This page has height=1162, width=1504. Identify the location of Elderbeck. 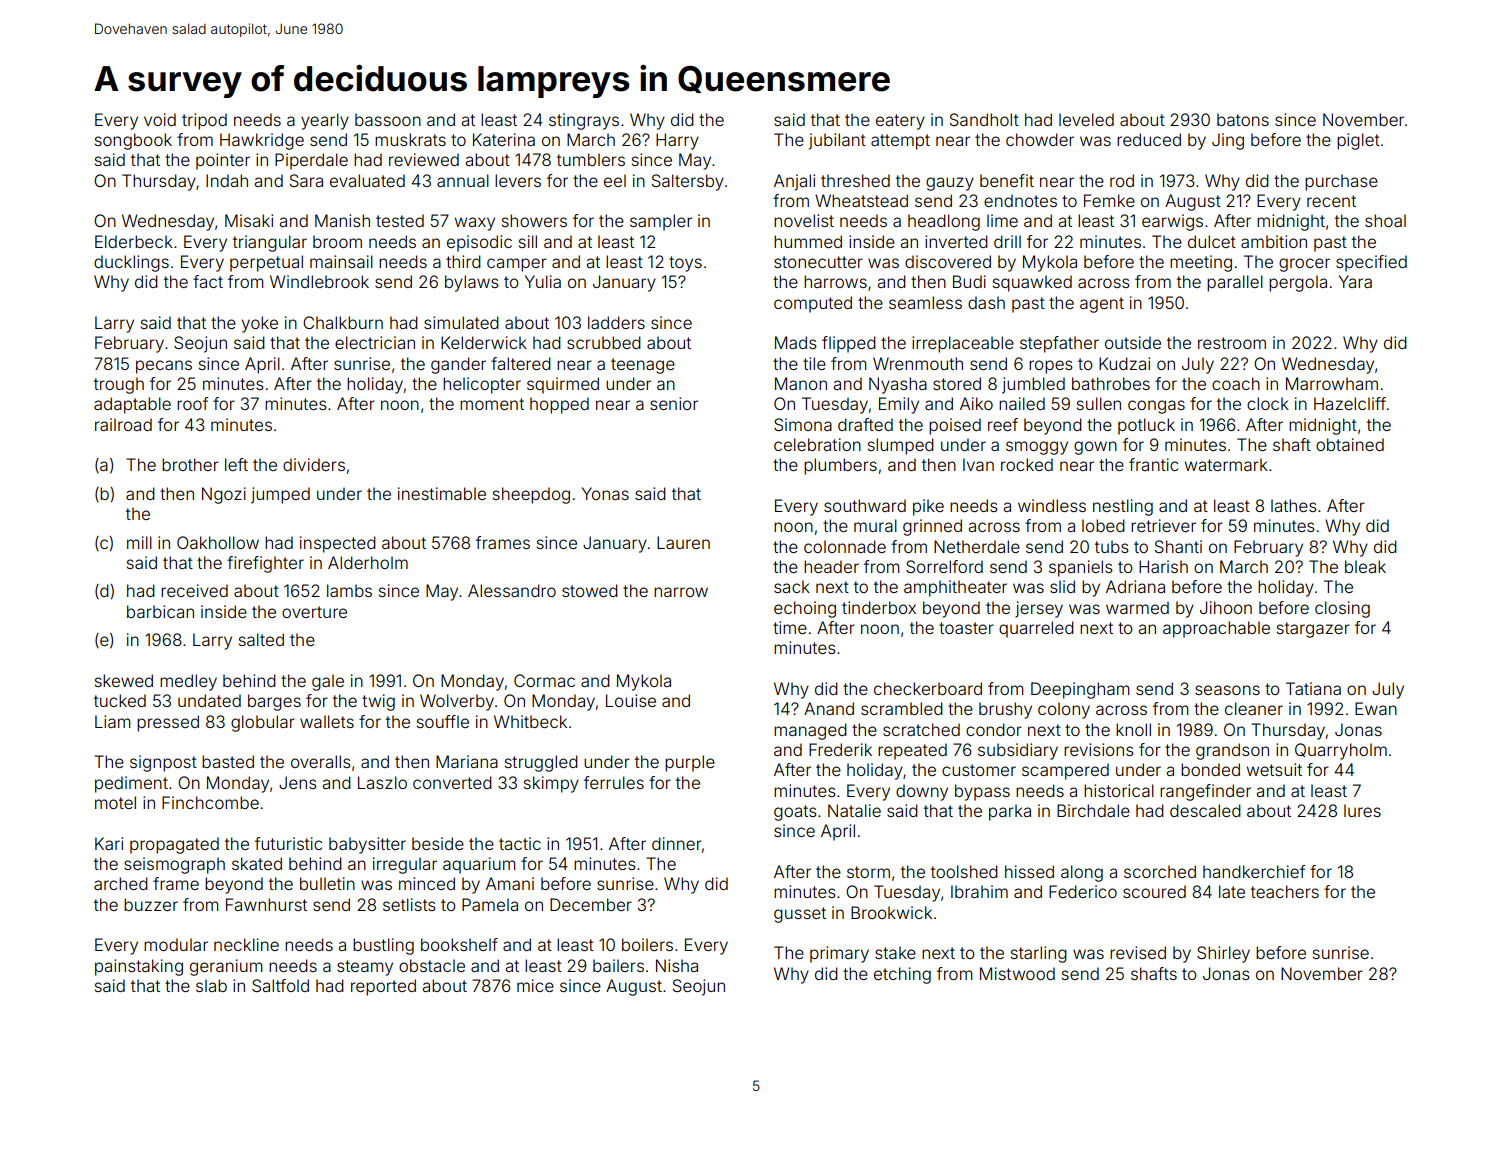
(134, 241).
